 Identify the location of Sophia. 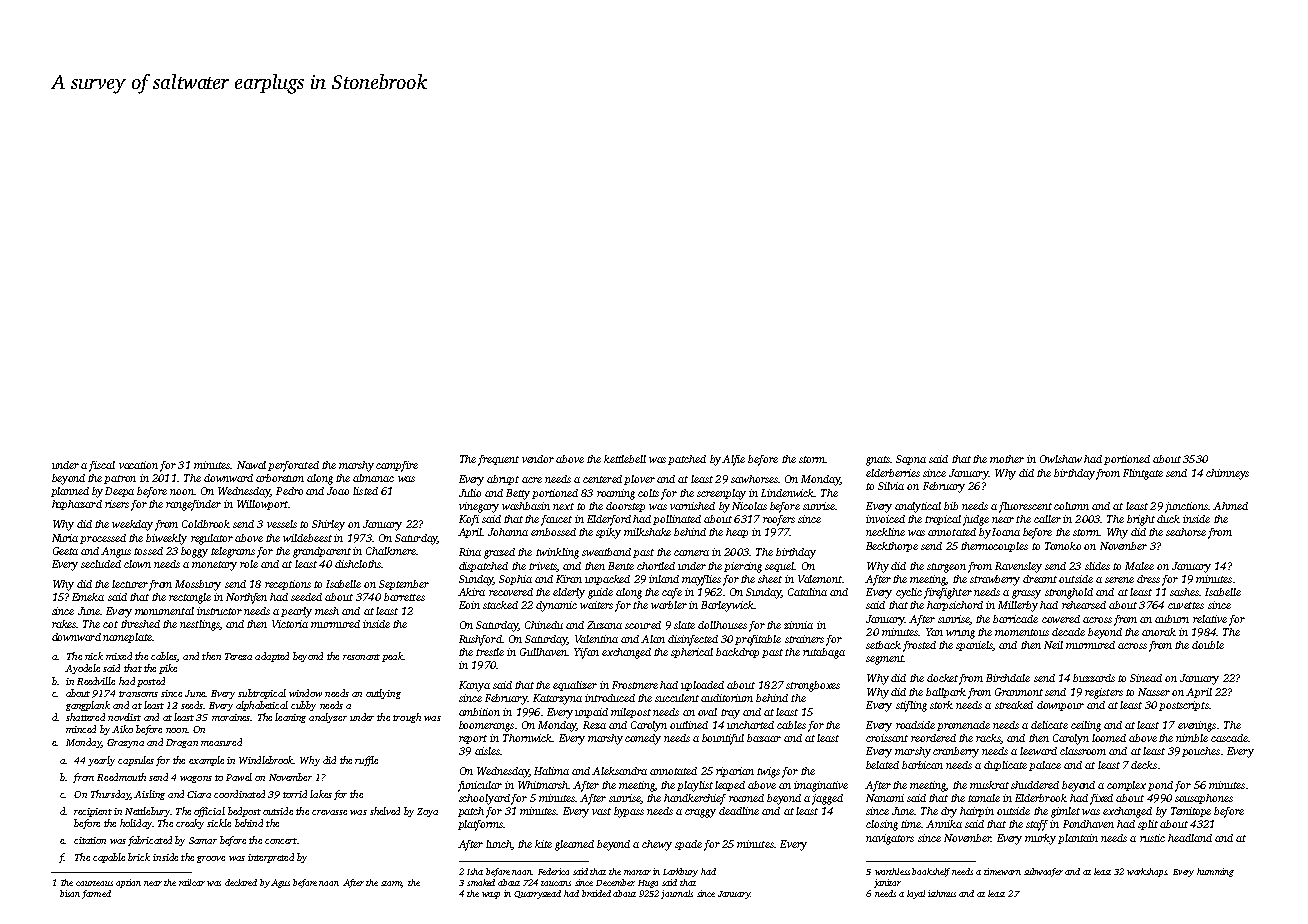
(515, 580).
